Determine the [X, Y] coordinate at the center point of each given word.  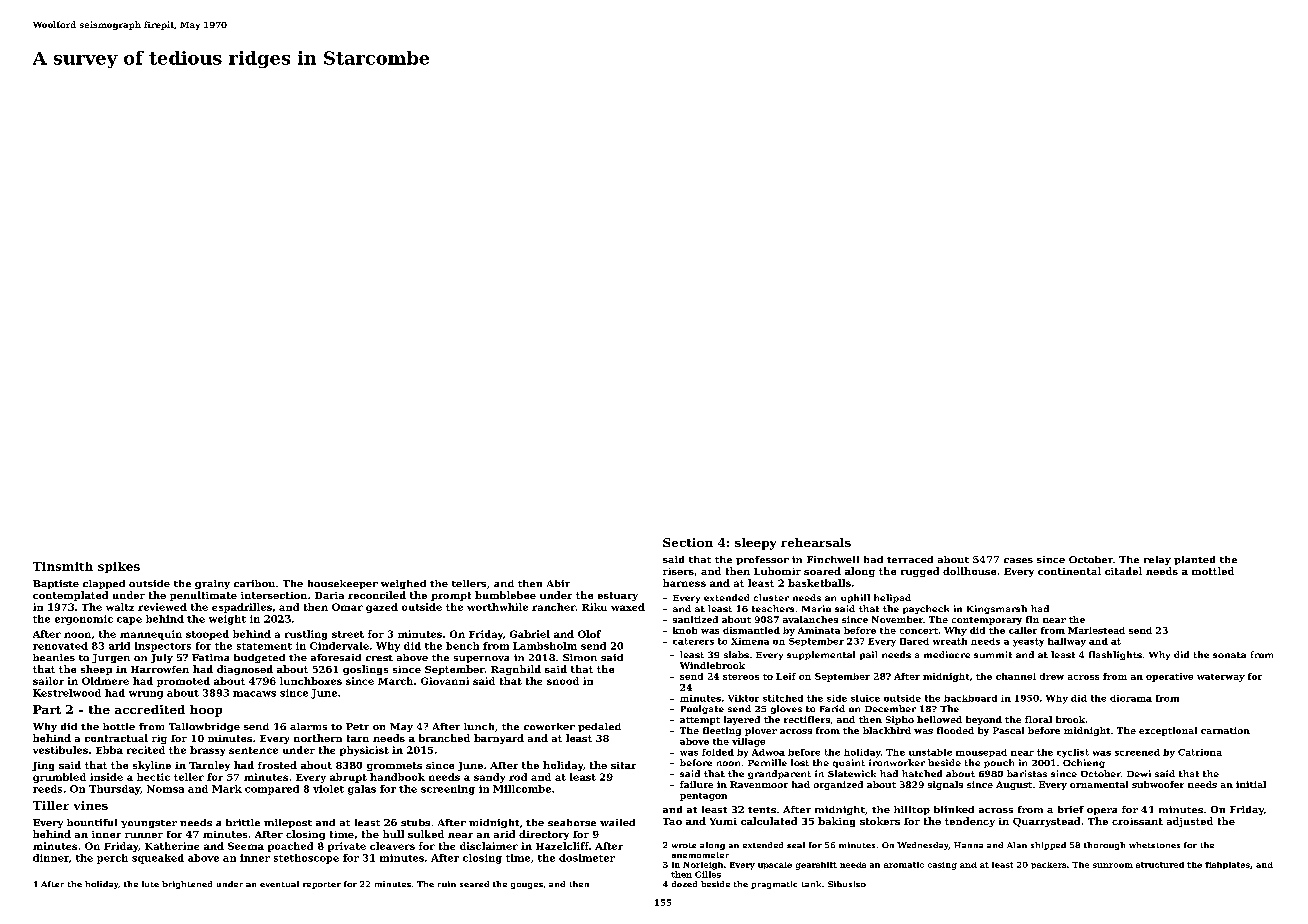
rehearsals [816, 542]
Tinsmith [63, 566]
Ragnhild [516, 670]
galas [362, 790]
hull [393, 834]
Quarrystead [1046, 822]
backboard [970, 698]
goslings [365, 670]
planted [1194, 560]
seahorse [572, 822]
